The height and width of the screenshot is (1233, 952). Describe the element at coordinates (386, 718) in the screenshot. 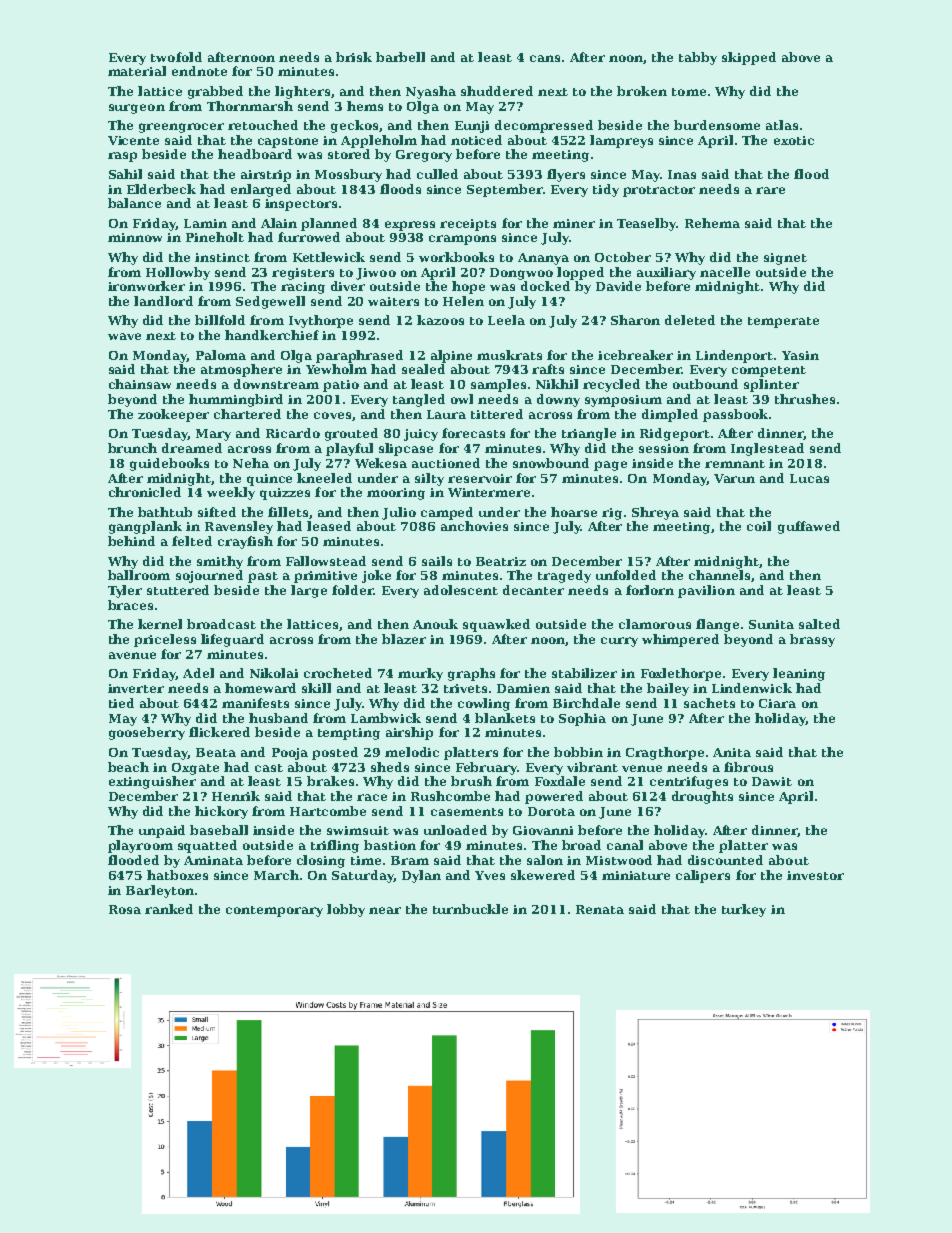

I see `Lambwick` at that location.
